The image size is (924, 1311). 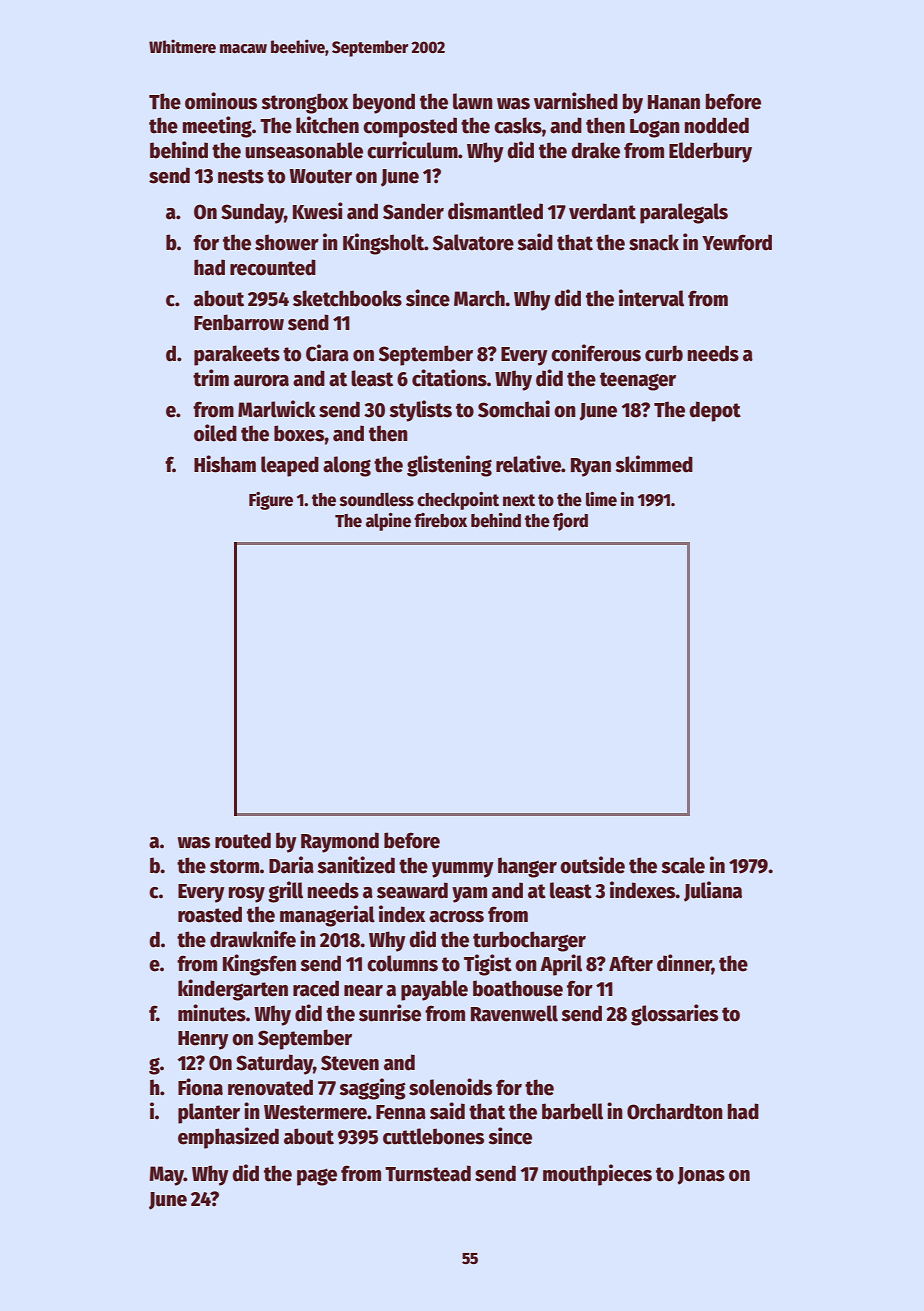 What do you see at coordinates (243, 840) in the document?
I see `routed` at bounding box center [243, 840].
